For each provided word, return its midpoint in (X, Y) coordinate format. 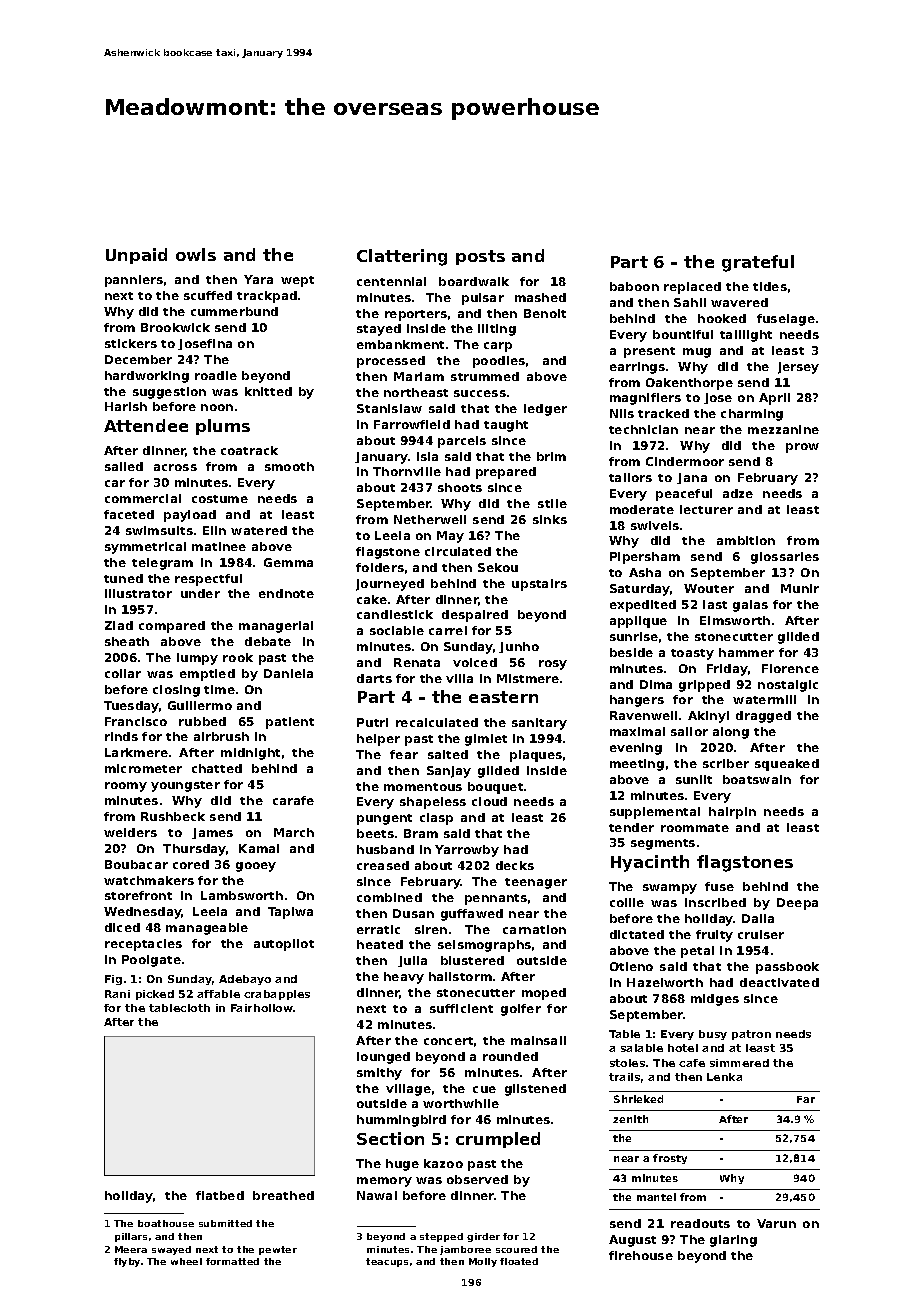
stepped (441, 1237)
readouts (700, 1223)
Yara (258, 279)
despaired (475, 616)
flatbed (220, 1195)
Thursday (194, 850)
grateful (758, 263)
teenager (536, 883)
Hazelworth (665, 982)
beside (631, 652)
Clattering (402, 257)
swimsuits (159, 530)
